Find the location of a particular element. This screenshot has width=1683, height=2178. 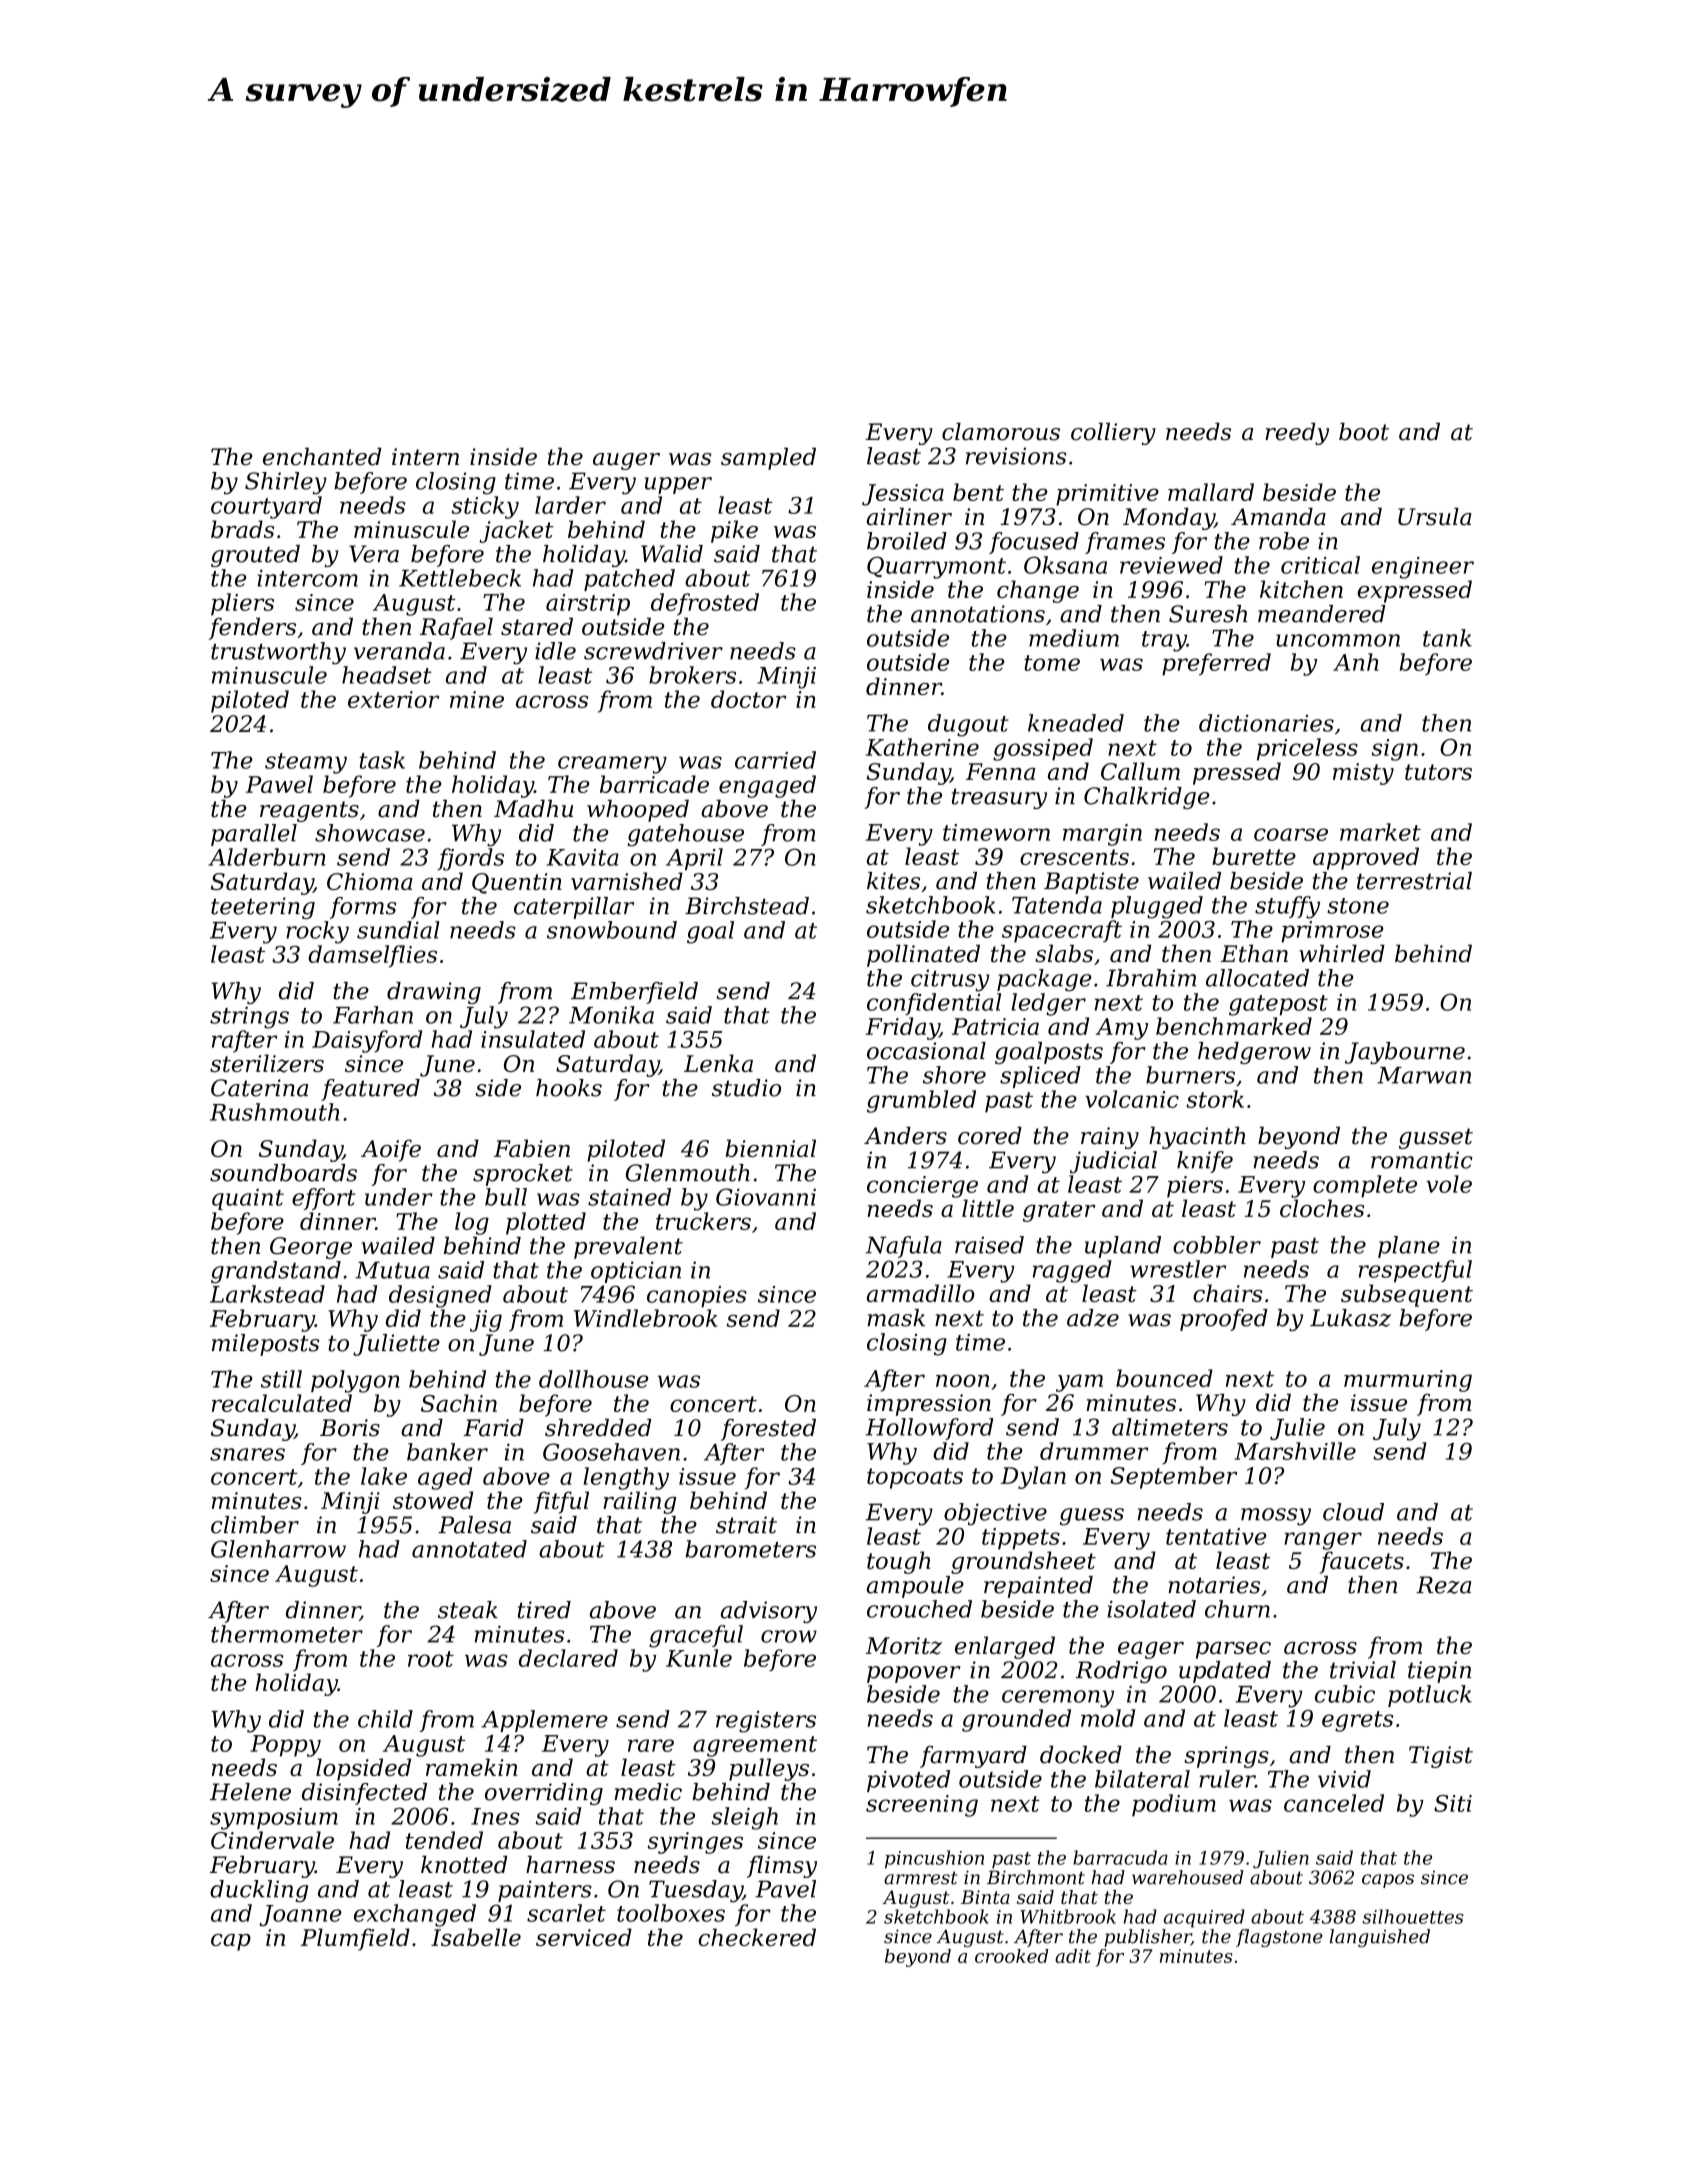

optician is located at coordinates (636, 1272).
